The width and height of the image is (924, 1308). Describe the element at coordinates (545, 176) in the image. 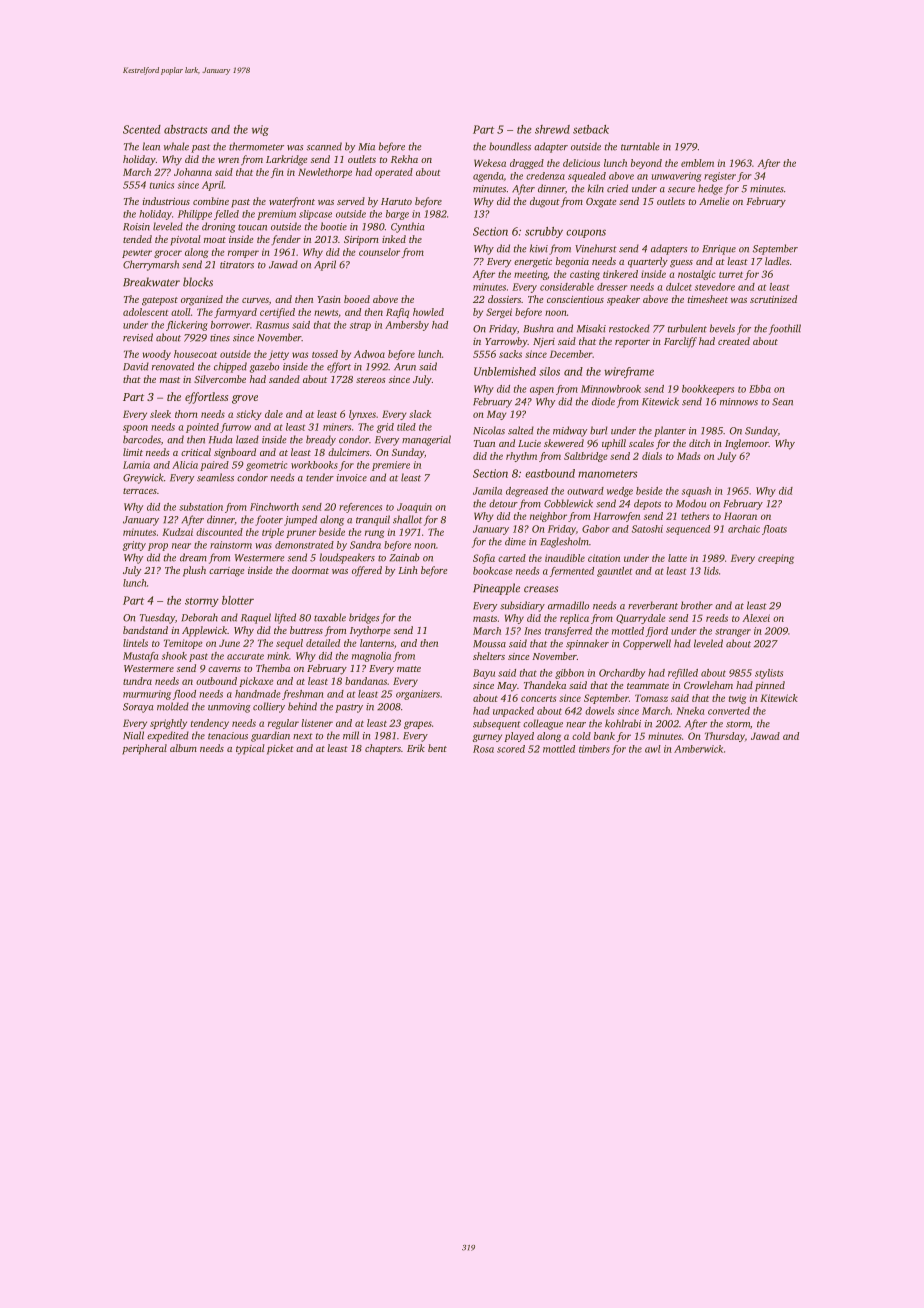

I see `credenza` at that location.
